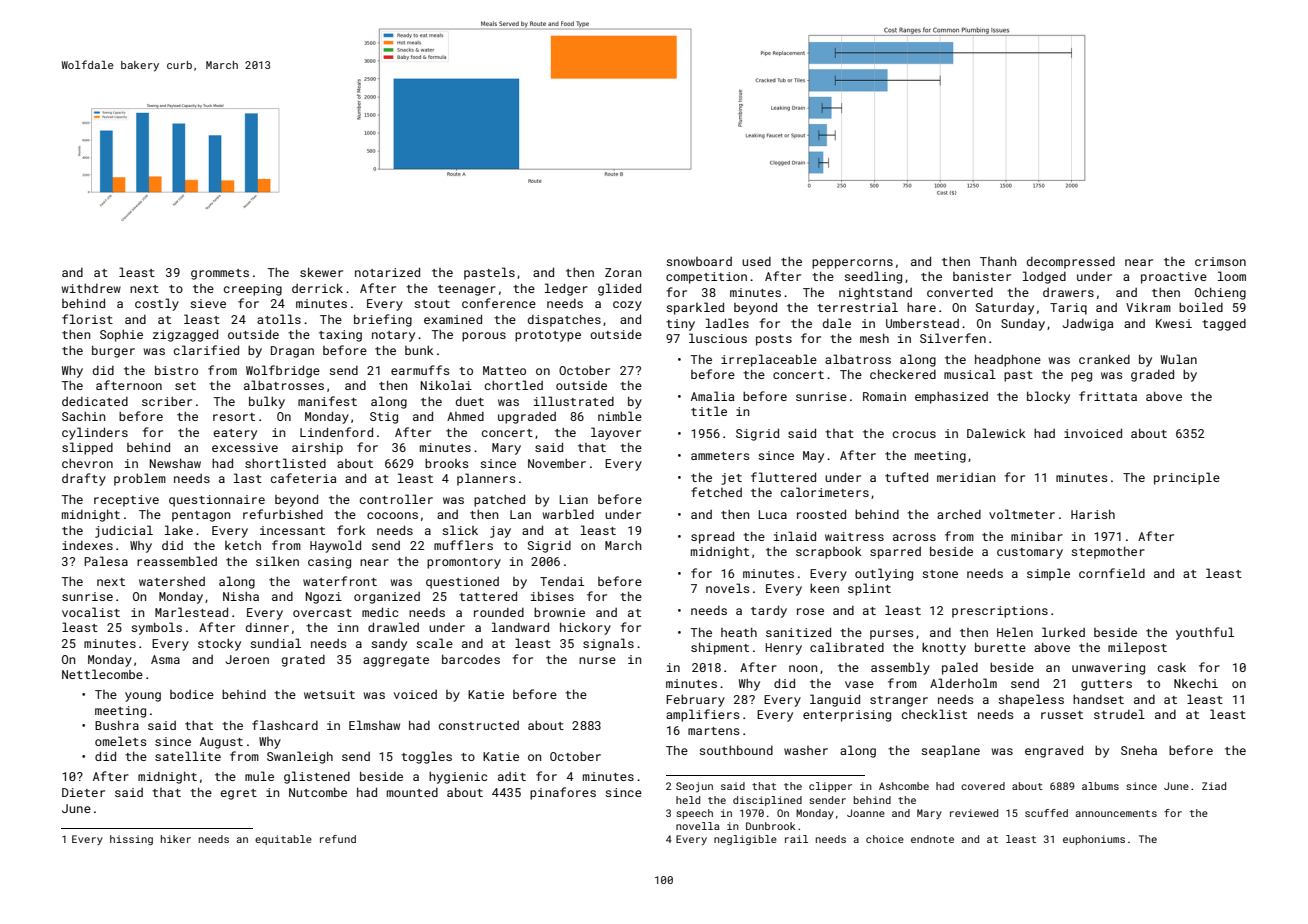 The image size is (1308, 924). I want to click on arched, so click(959, 514).
